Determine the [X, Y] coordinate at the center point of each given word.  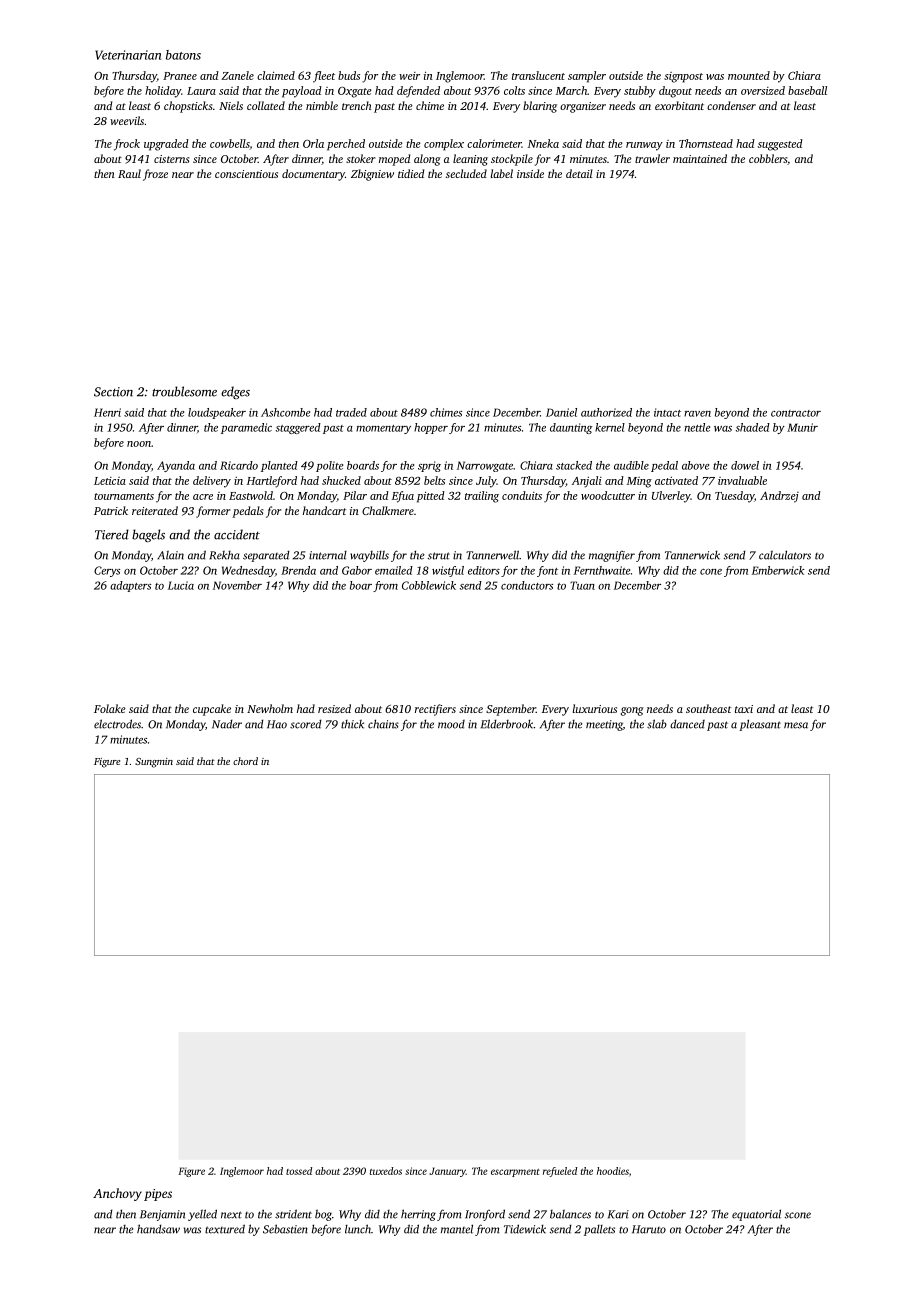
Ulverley [671, 497]
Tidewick [525, 1229]
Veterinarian [128, 55]
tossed [299, 1171]
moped [394, 160]
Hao [277, 724]
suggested [780, 145]
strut [439, 556]
